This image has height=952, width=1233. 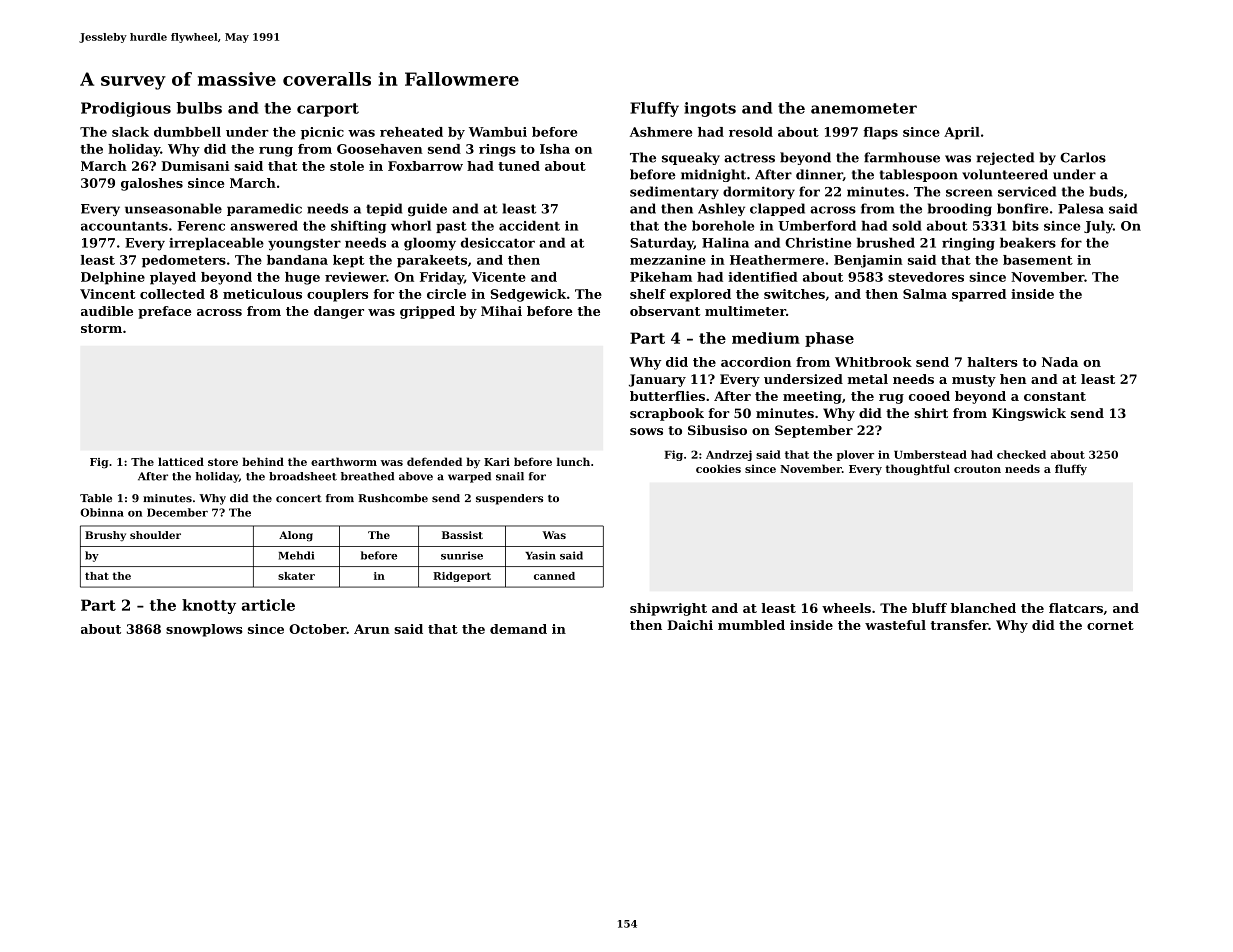 I want to click on butterflies, so click(x=667, y=396).
